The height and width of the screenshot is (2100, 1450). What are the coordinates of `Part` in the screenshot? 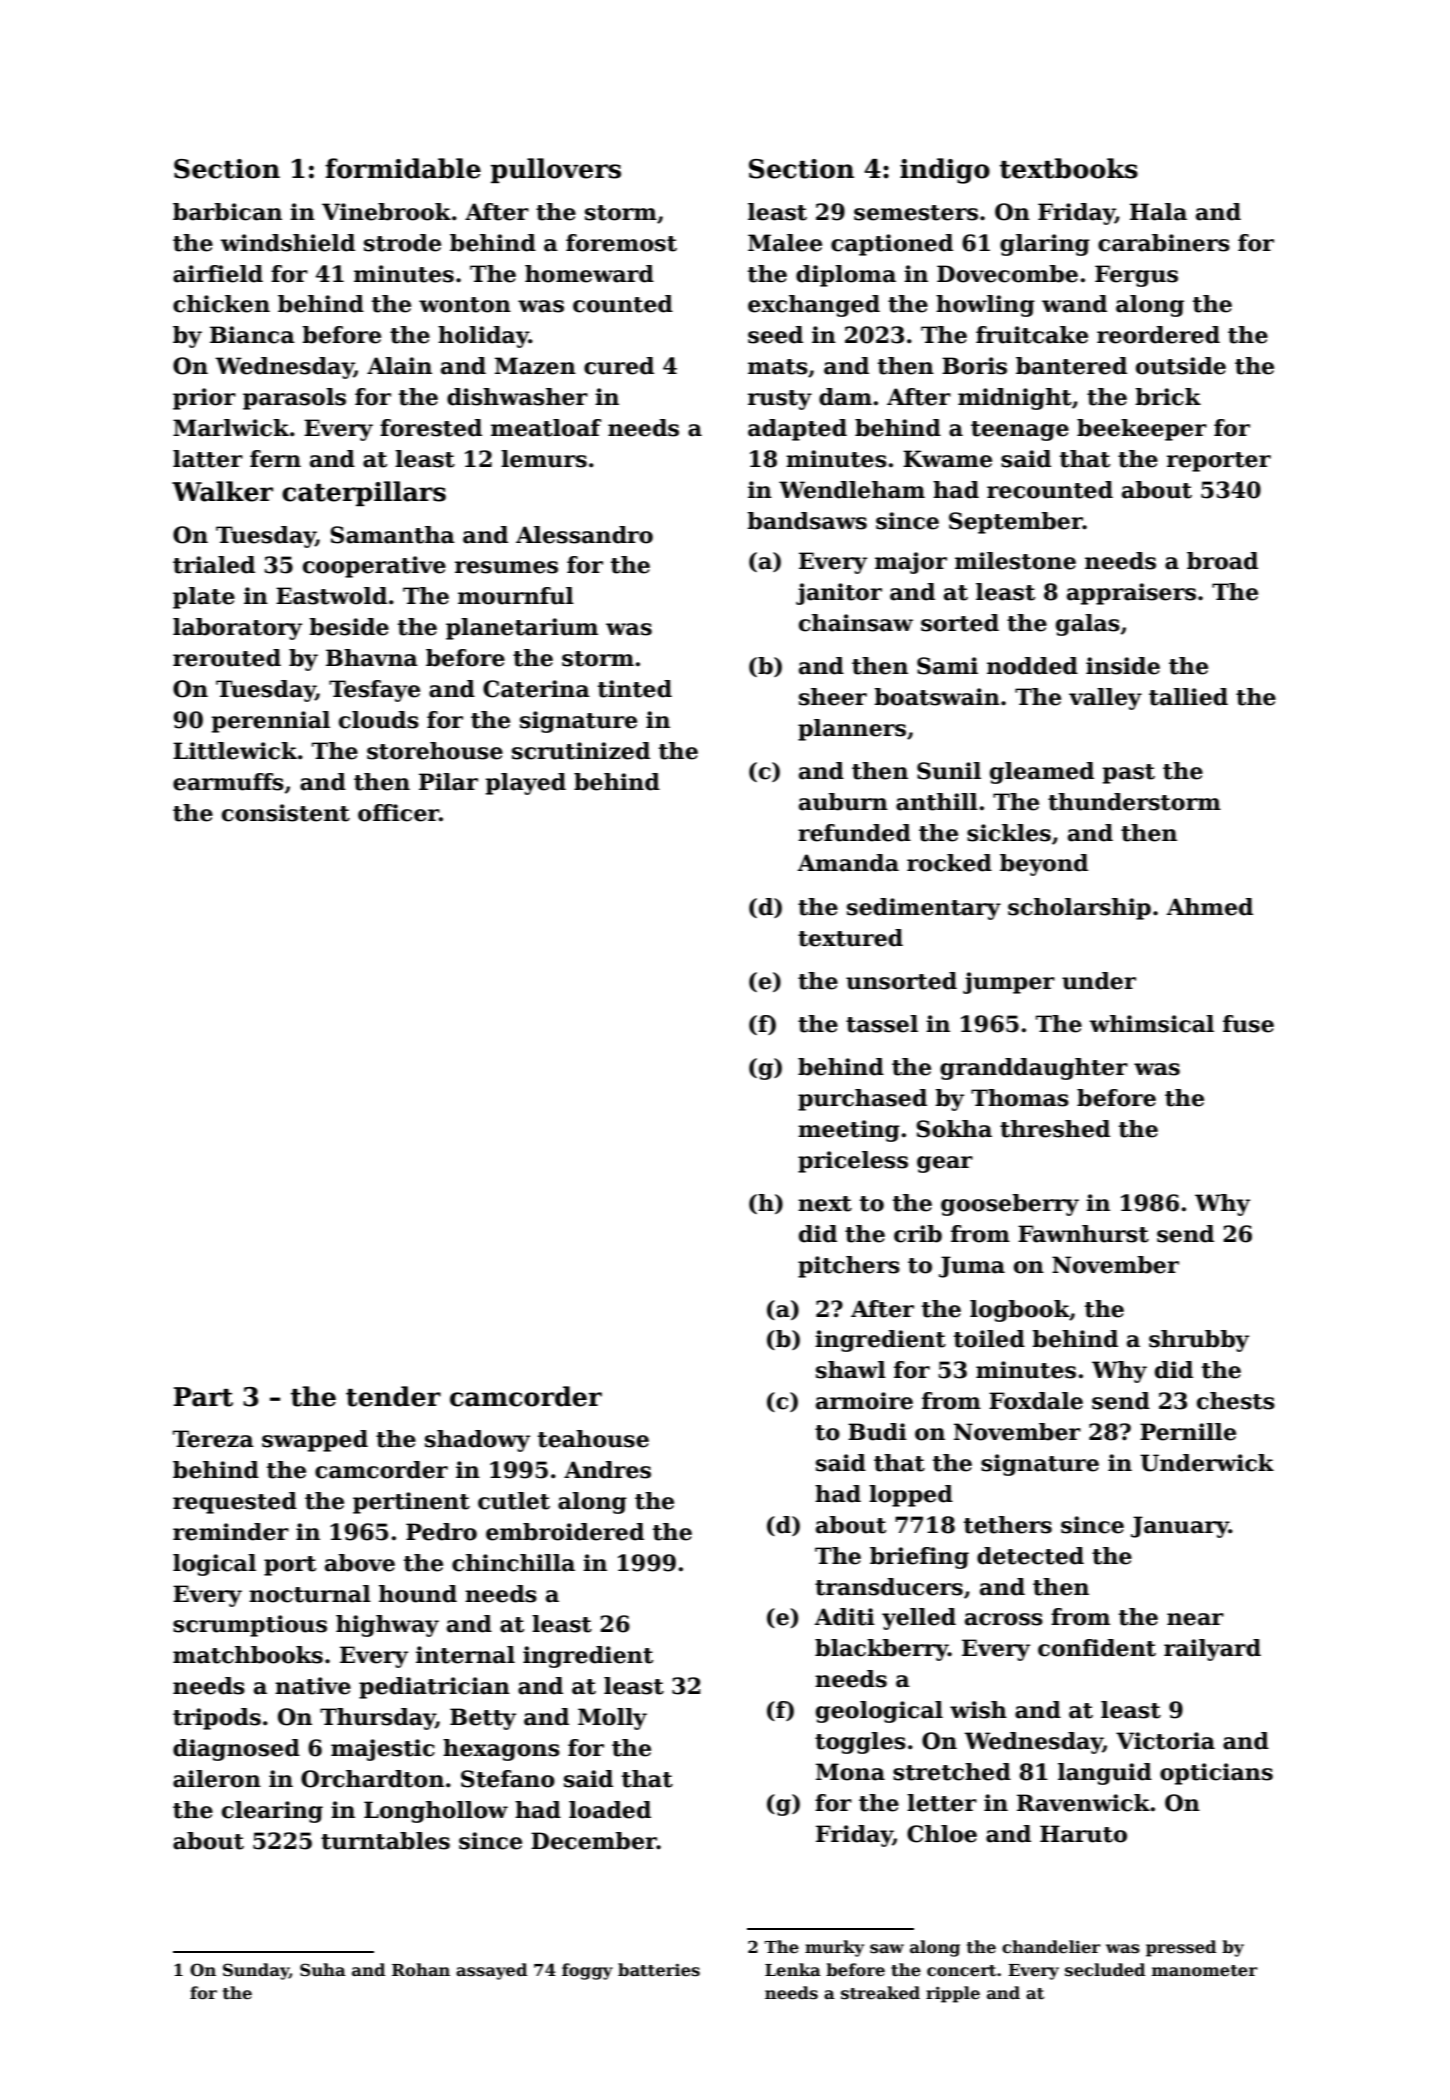 It's located at (203, 1397).
